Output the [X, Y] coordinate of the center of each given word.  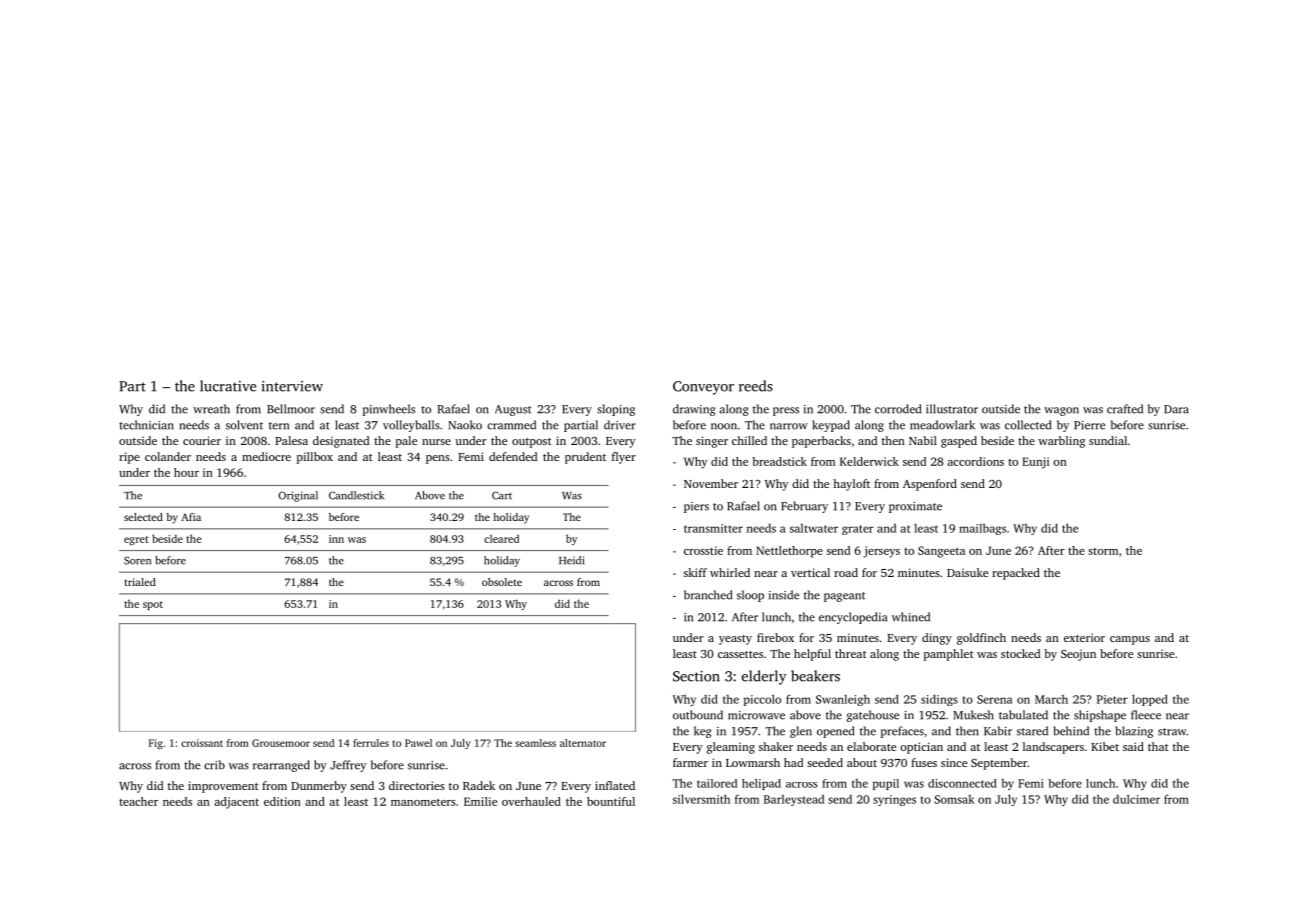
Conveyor [703, 388]
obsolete [502, 582]
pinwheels [388, 410]
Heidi [571, 560]
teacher [138, 801]
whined [911, 617]
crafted [1125, 409]
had [793, 762]
